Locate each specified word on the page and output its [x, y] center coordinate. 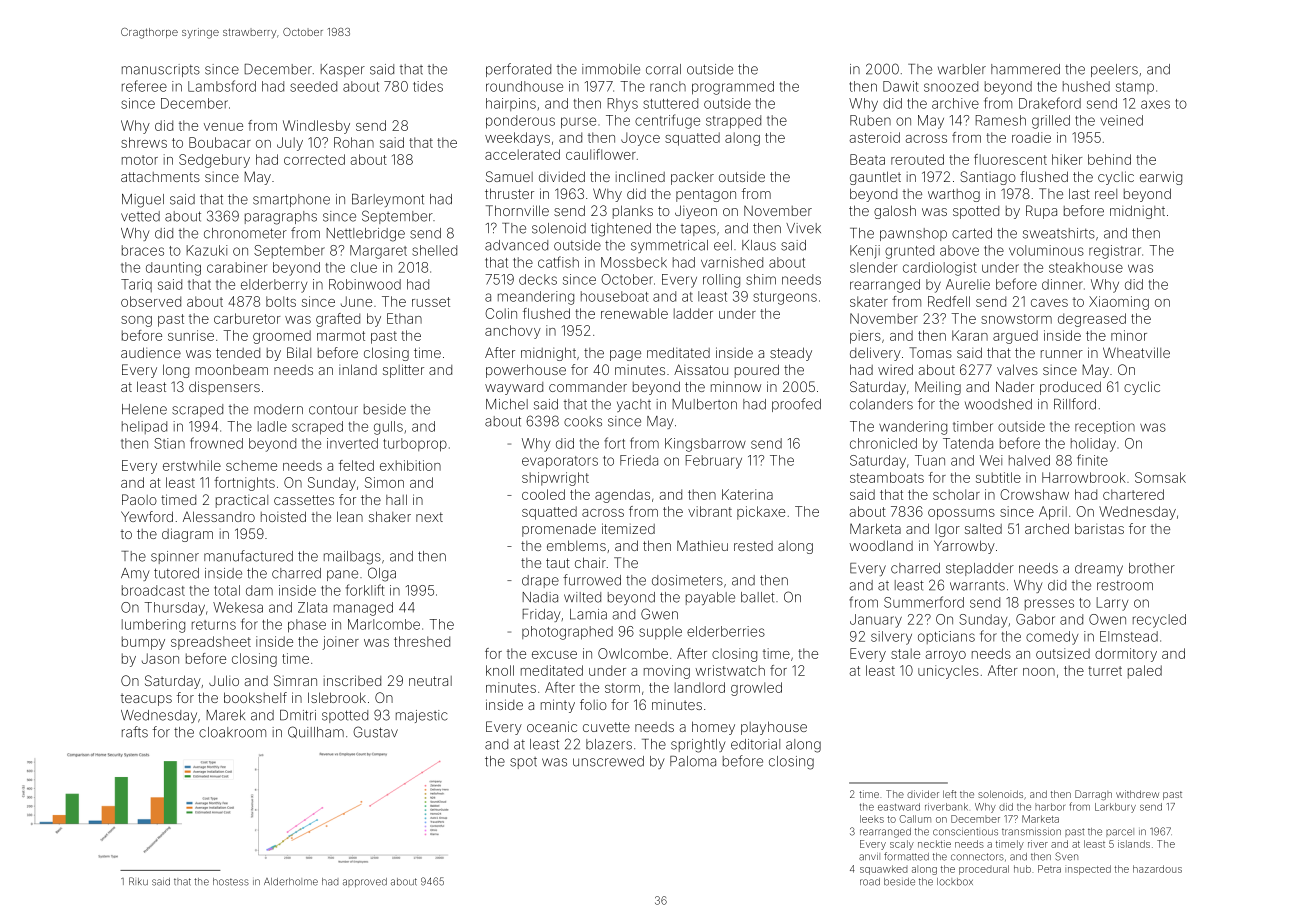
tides [428, 86]
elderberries [726, 631]
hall [396, 499]
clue [364, 267]
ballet [758, 597]
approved [365, 882]
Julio [224, 680]
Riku [138, 881]
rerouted [917, 159]
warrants [977, 586]
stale [905, 653]
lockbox [955, 882]
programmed [733, 88]
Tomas [930, 352]
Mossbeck [634, 262]
